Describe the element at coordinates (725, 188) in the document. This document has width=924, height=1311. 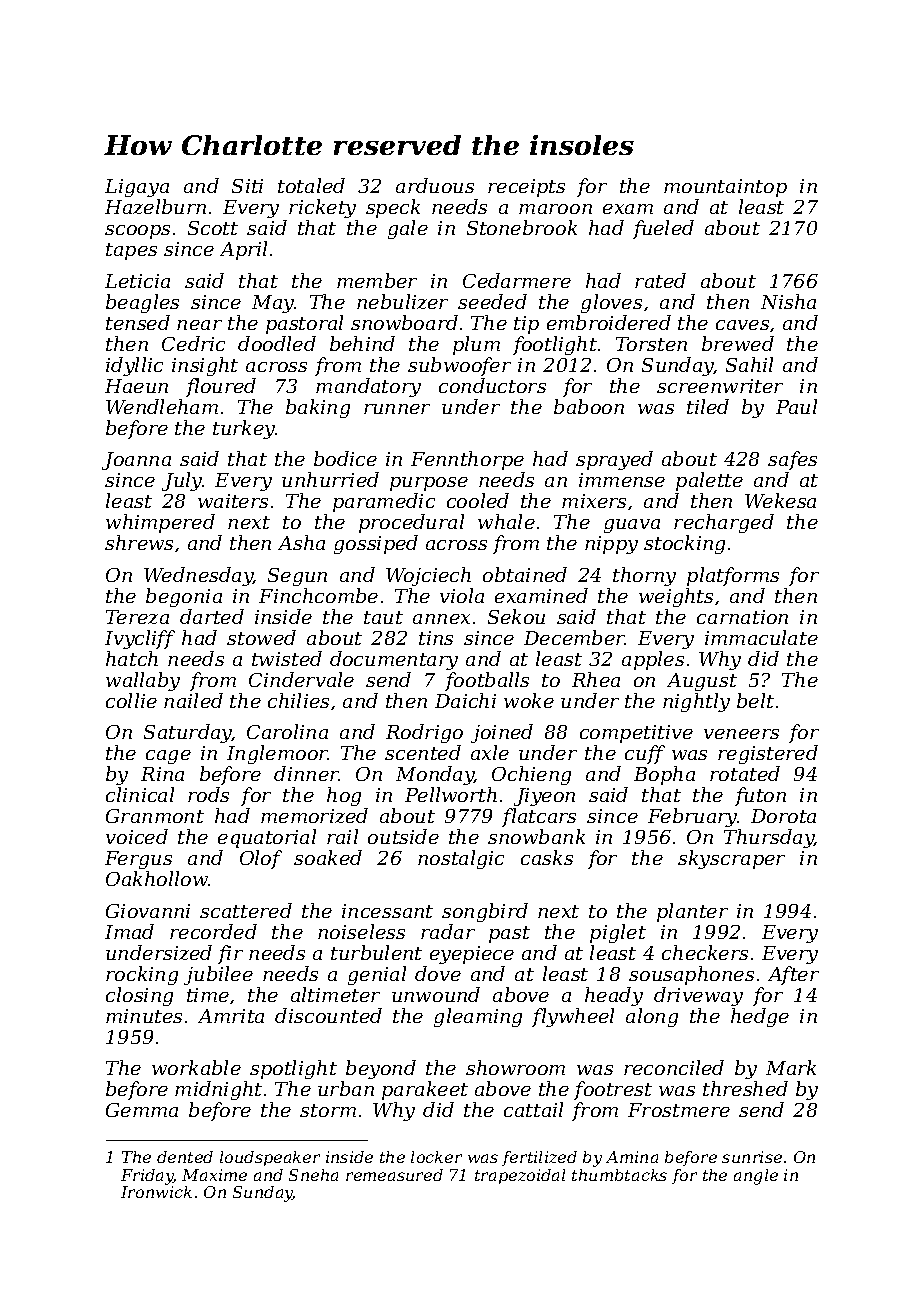
I see `mountaintop` at that location.
